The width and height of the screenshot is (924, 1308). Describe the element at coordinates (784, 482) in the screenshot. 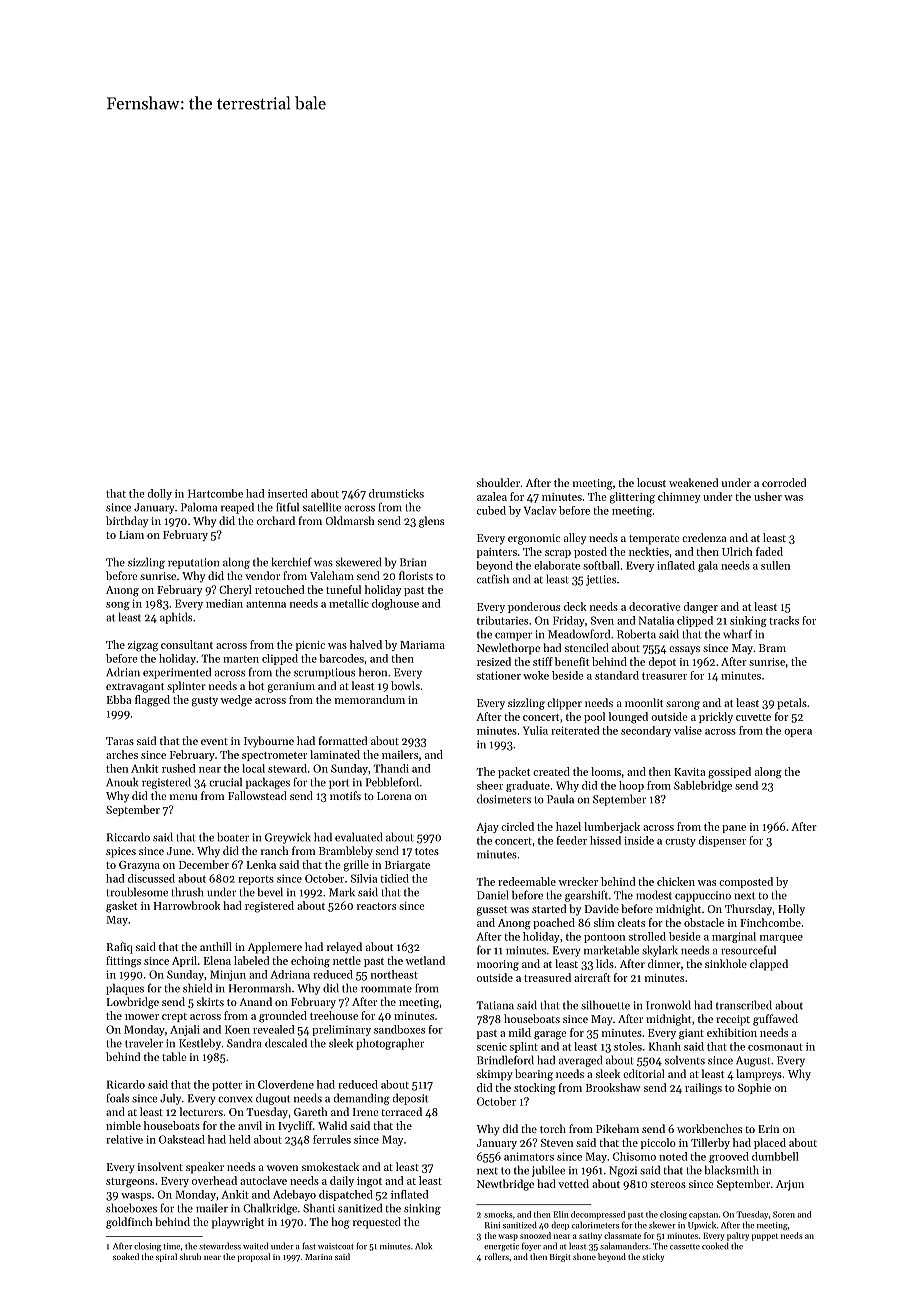

I see `corroded` at that location.
